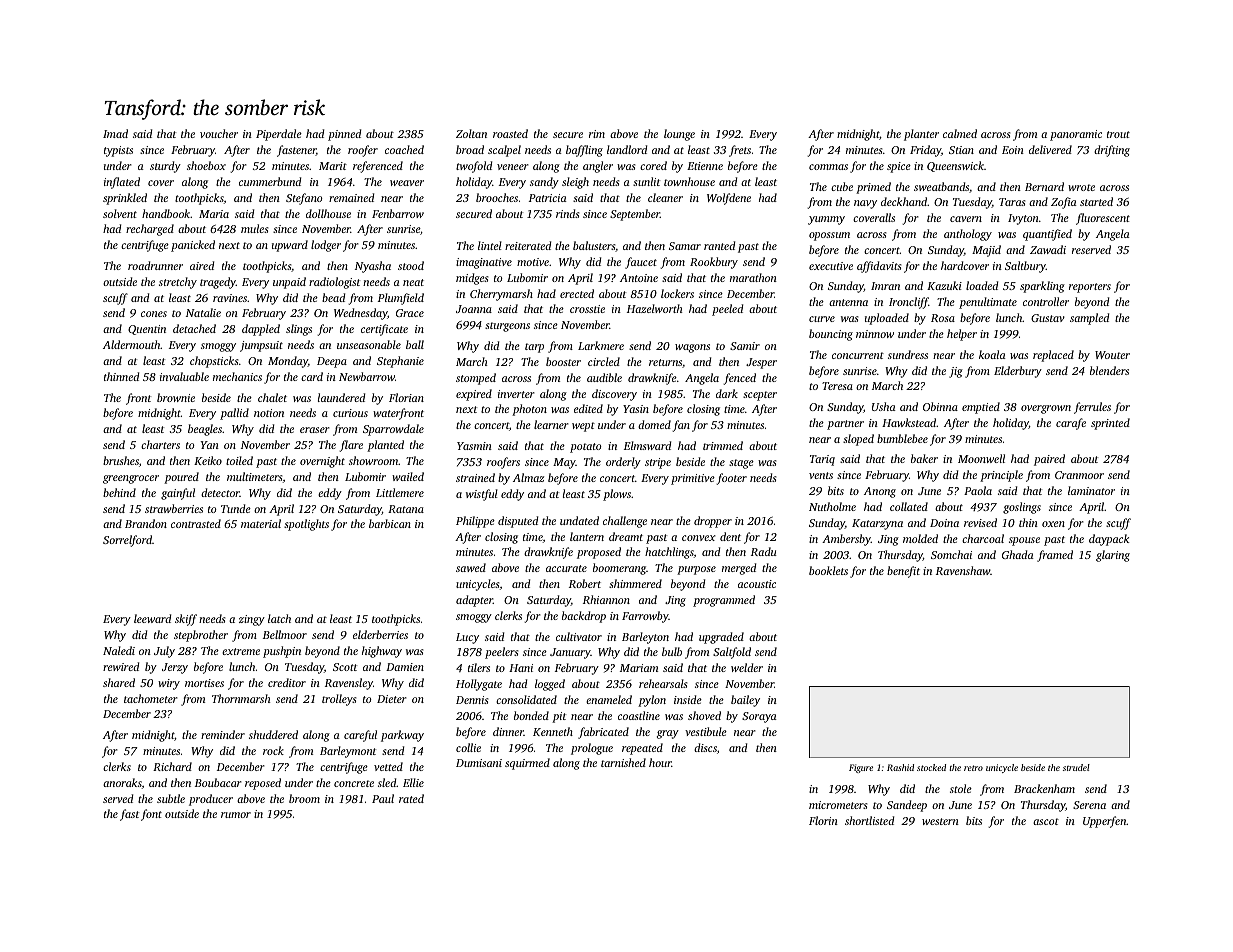  I want to click on stocked, so click(931, 767).
